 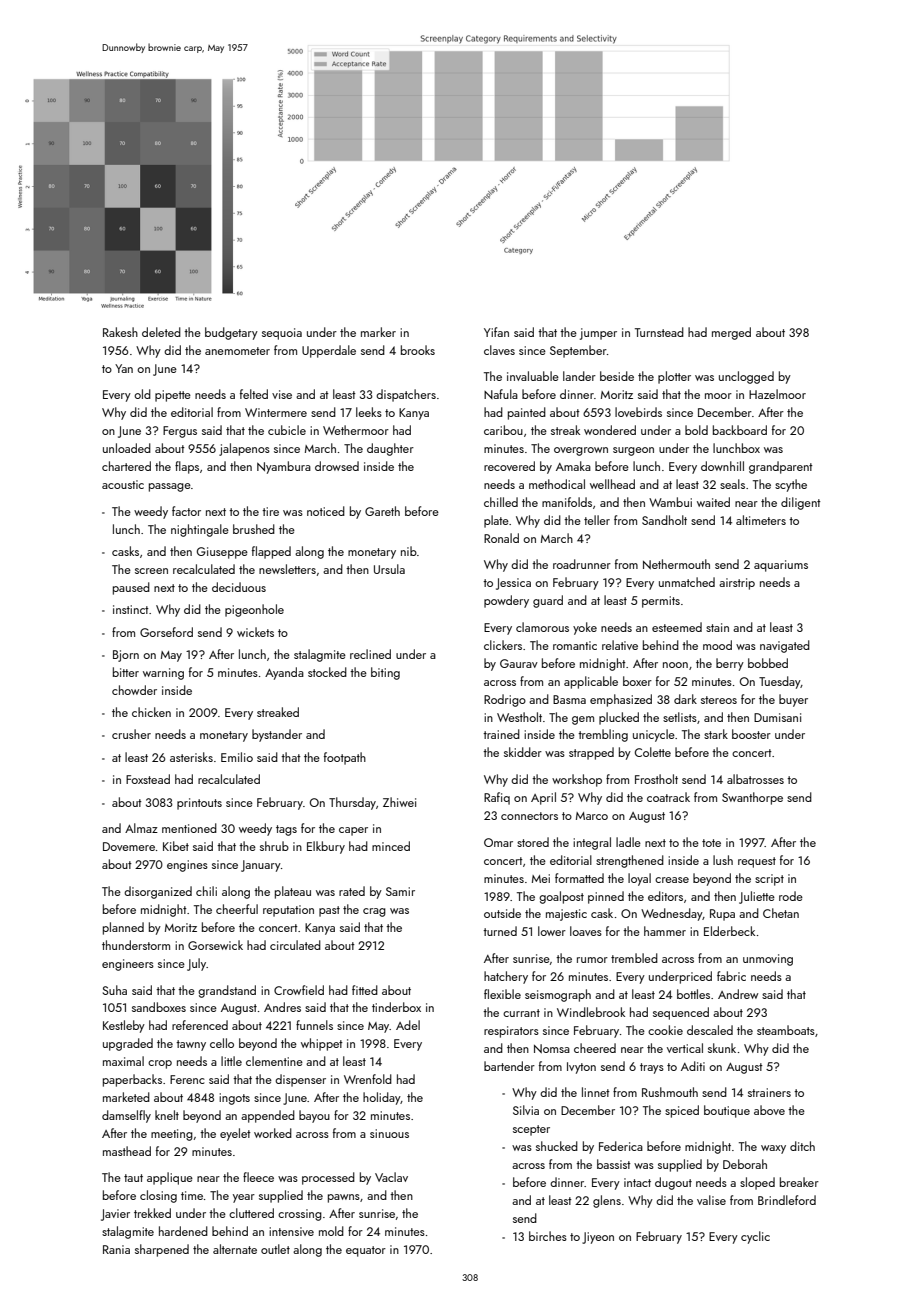 What do you see at coordinates (496, 332) in the screenshot?
I see `Yifan` at bounding box center [496, 332].
